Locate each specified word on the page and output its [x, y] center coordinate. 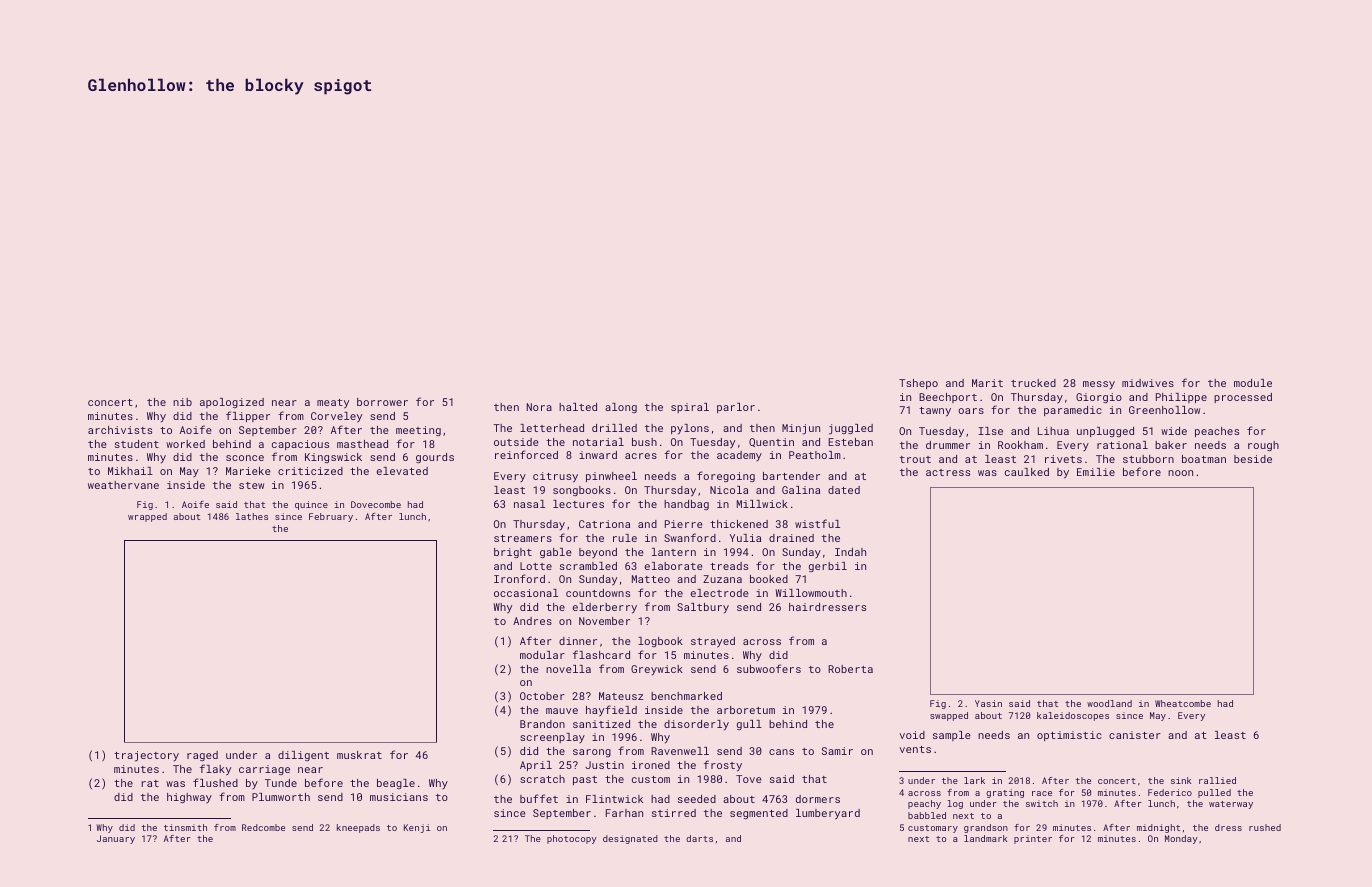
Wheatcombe [1183, 703]
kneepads [358, 828]
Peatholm [815, 455]
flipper [248, 416]
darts [699, 838]
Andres [532, 621]
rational [1122, 445]
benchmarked [686, 696]
